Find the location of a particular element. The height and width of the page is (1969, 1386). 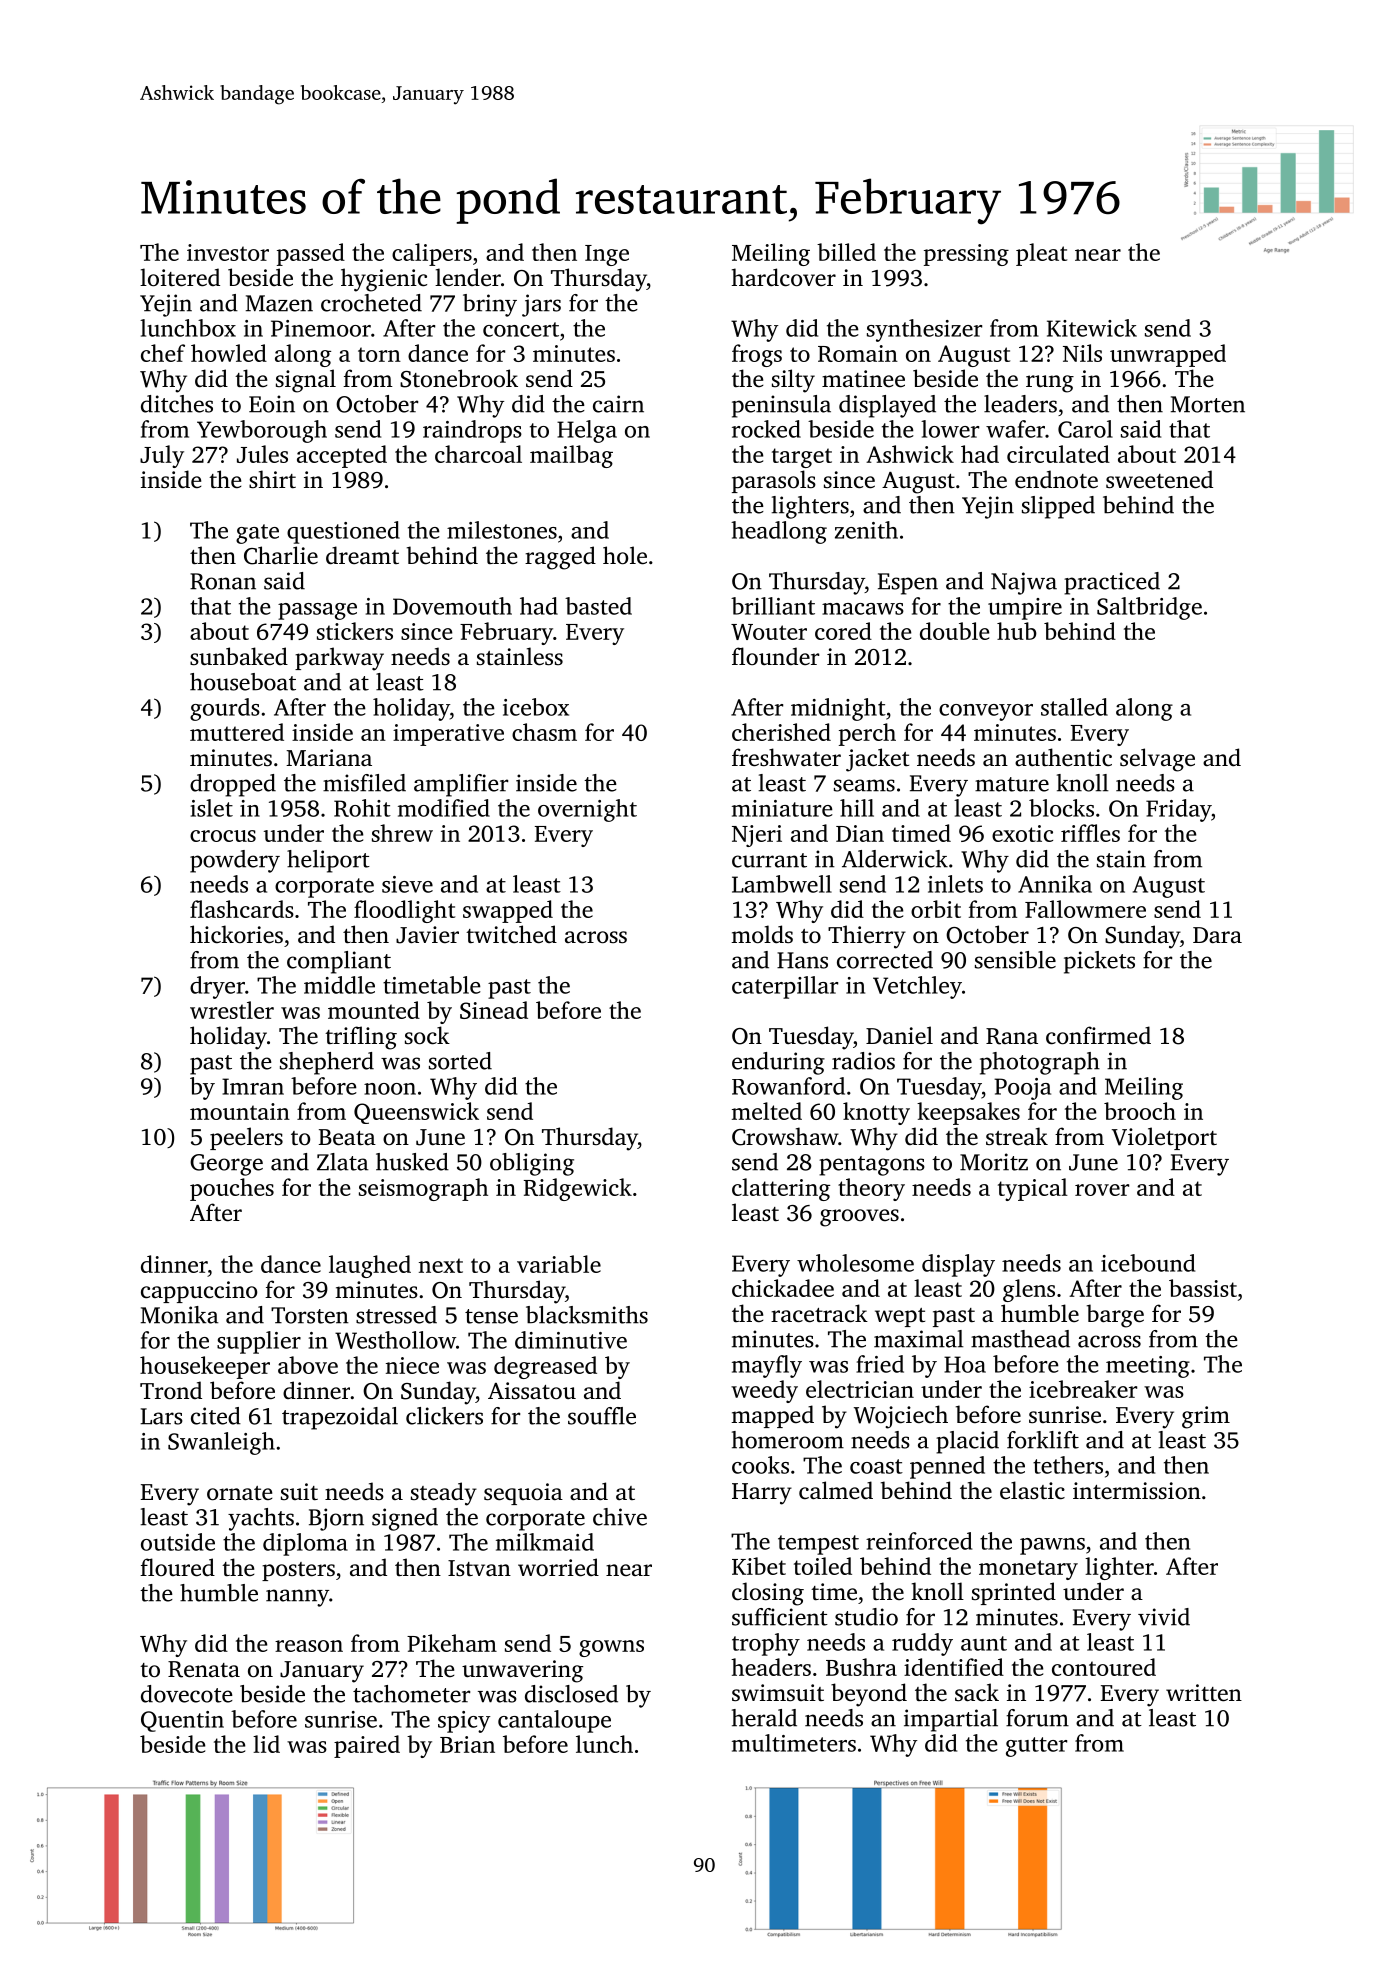

unwrapped is located at coordinates (1168, 355).
